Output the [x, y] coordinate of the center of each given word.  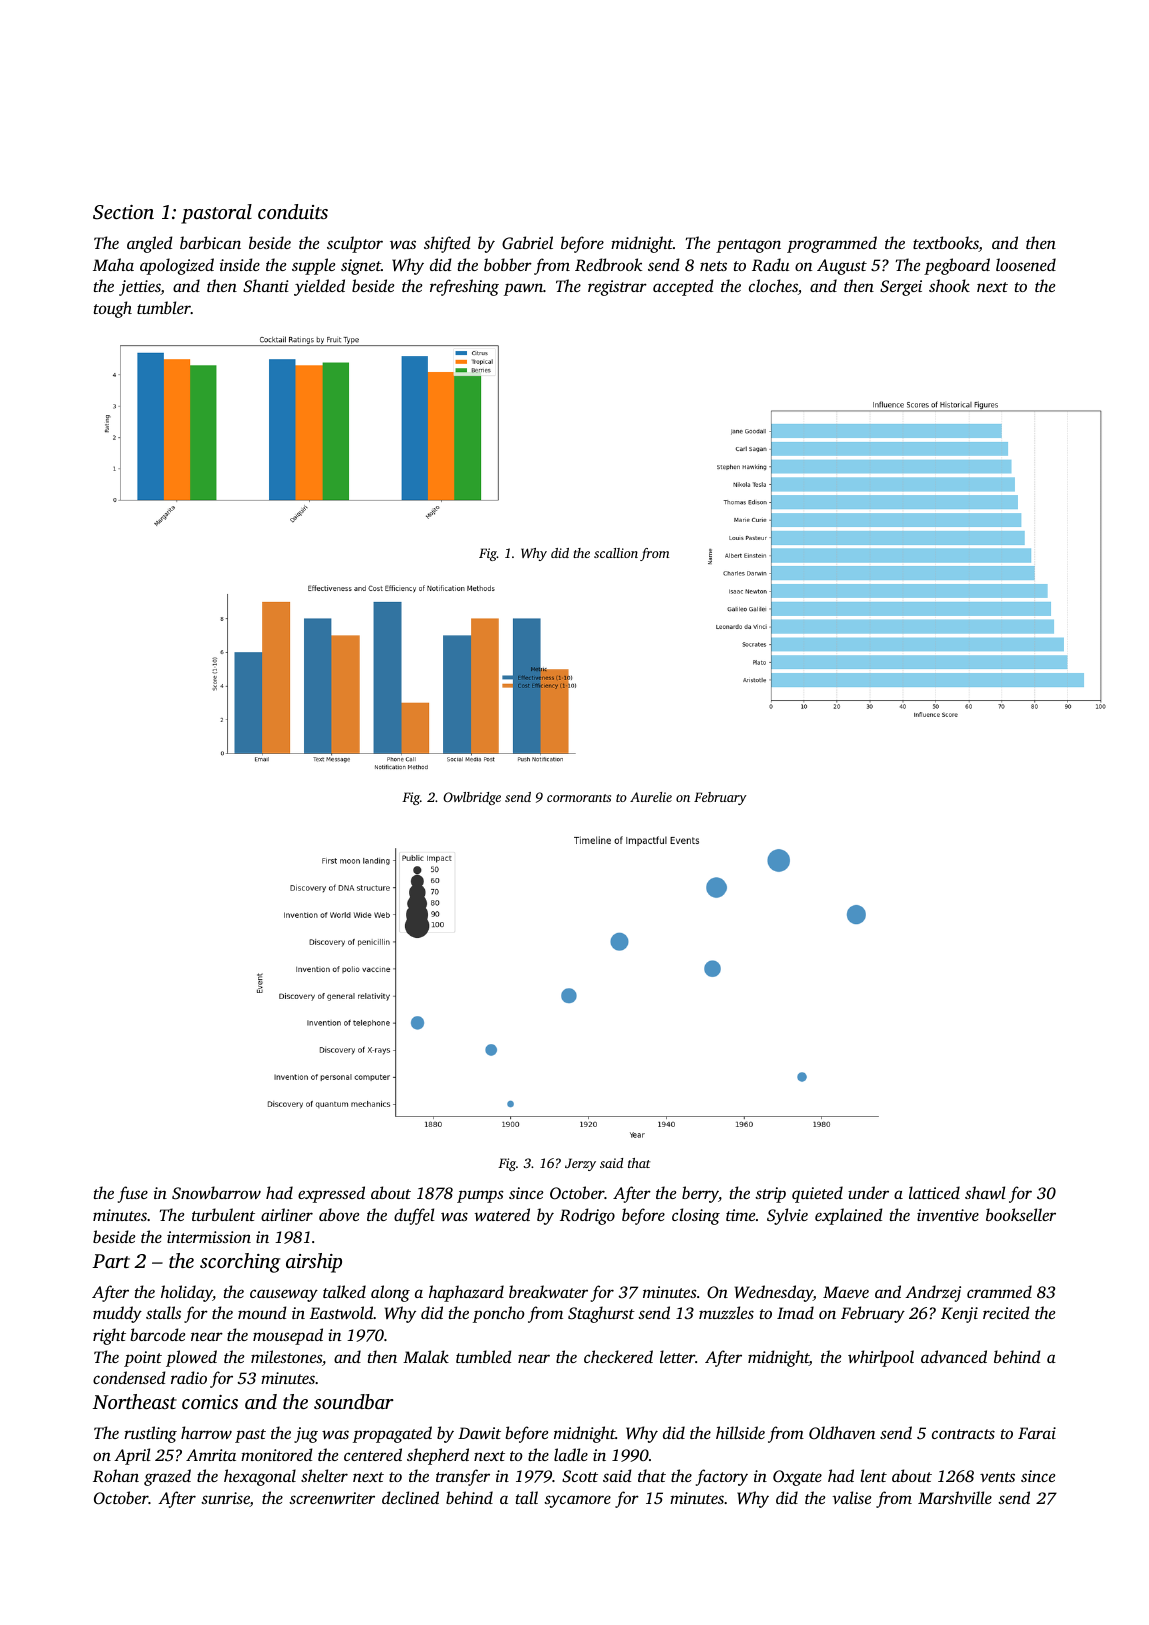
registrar [617, 288]
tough [113, 309]
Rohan [116, 1475]
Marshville [955, 1497]
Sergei [901, 288]
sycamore [577, 1501]
